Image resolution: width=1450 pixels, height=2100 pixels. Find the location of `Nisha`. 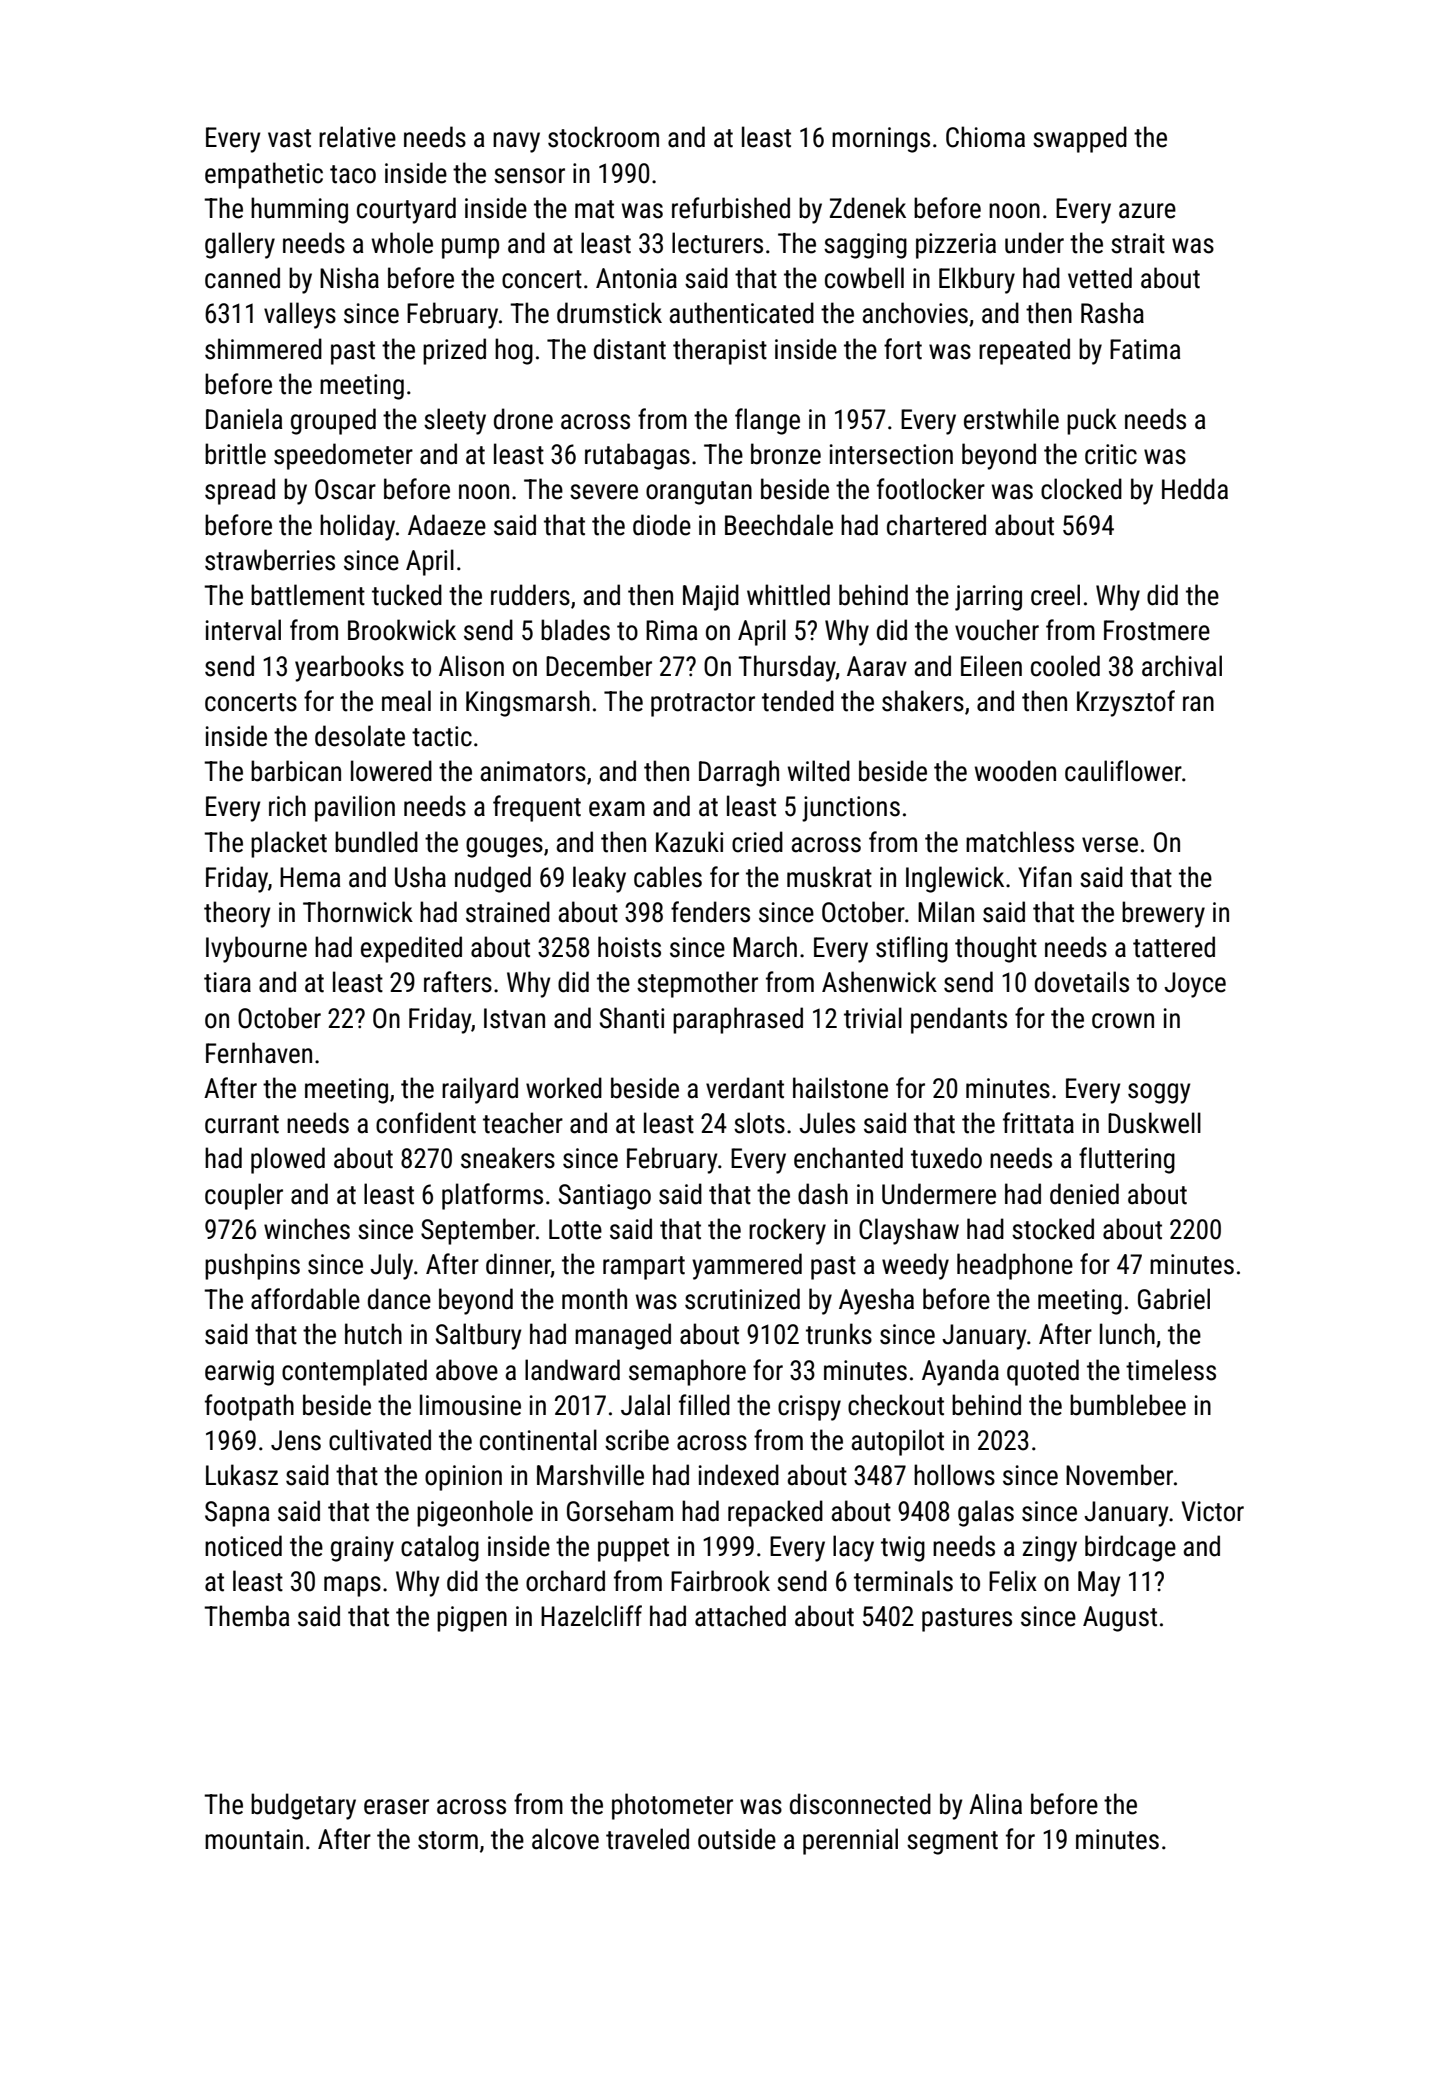

Nisha is located at coordinates (349, 278).
